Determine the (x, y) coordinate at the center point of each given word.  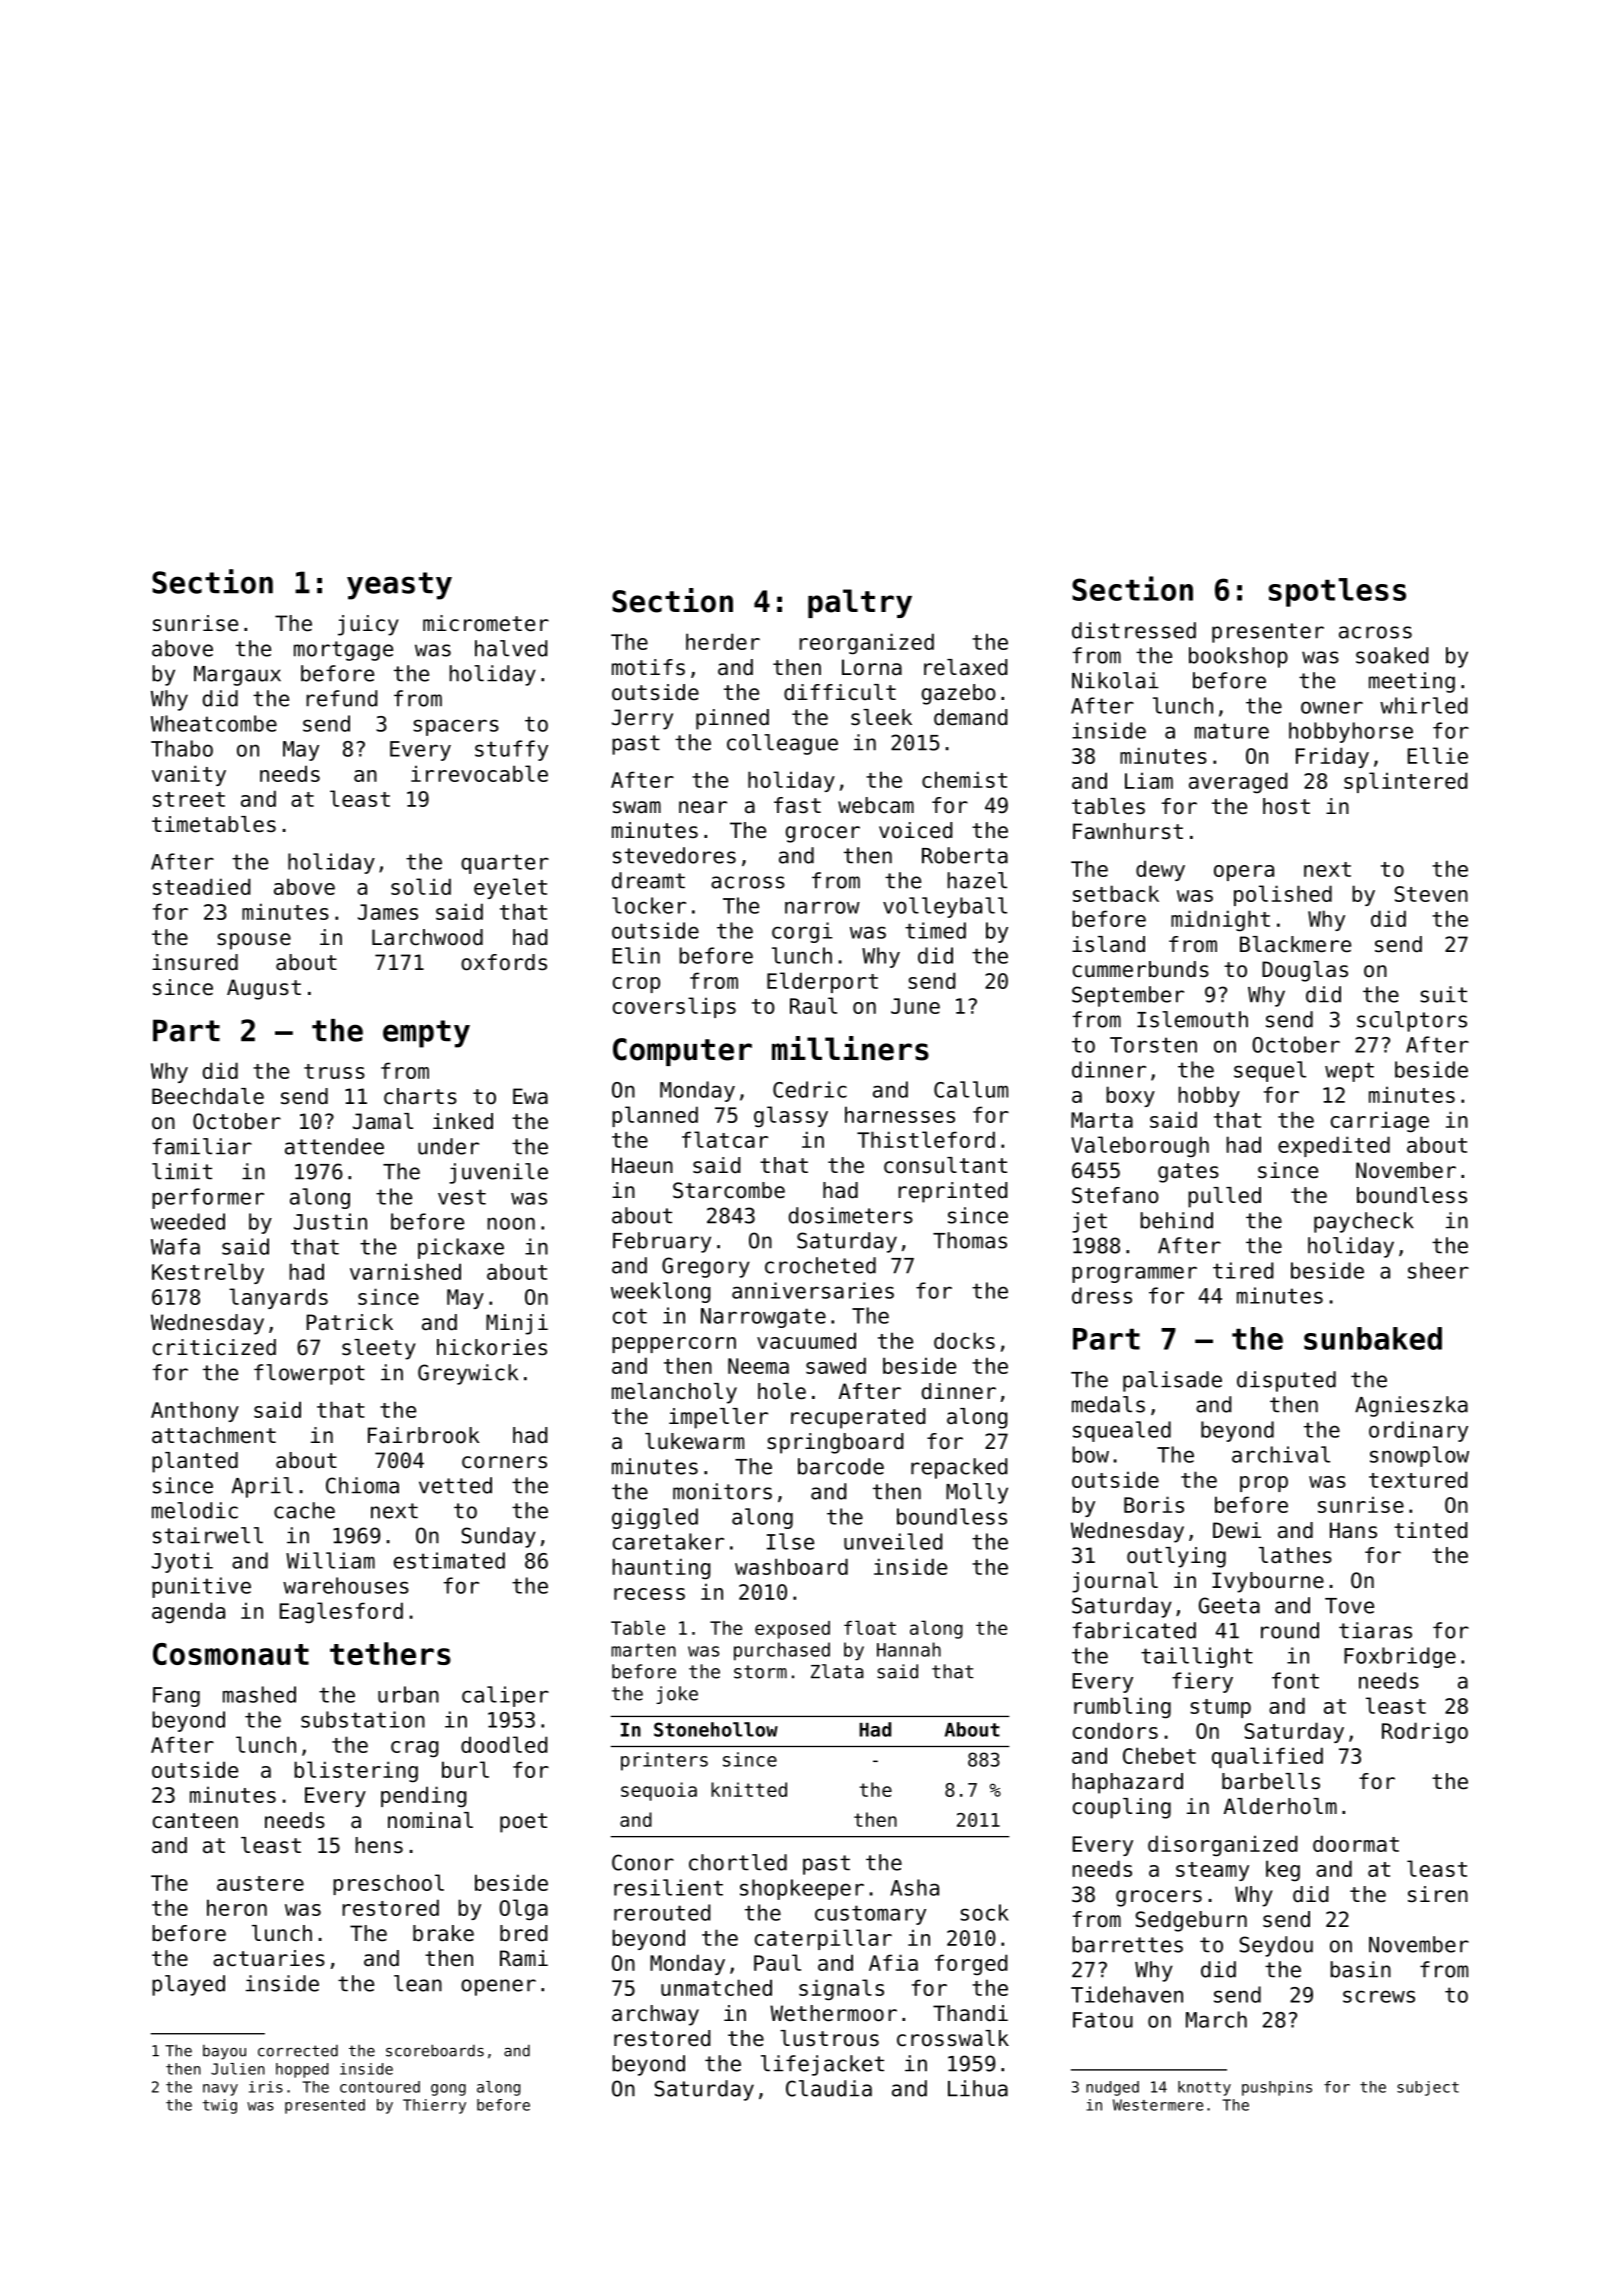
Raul (813, 1005)
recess (649, 1594)
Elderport (822, 982)
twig (220, 2106)
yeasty (399, 586)
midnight (1220, 920)
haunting (661, 1569)
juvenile (498, 1173)
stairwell (208, 1535)
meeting (1412, 682)
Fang (176, 1697)
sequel (1270, 1071)
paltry (860, 603)
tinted (1430, 1530)
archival (1281, 1454)
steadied (201, 886)
